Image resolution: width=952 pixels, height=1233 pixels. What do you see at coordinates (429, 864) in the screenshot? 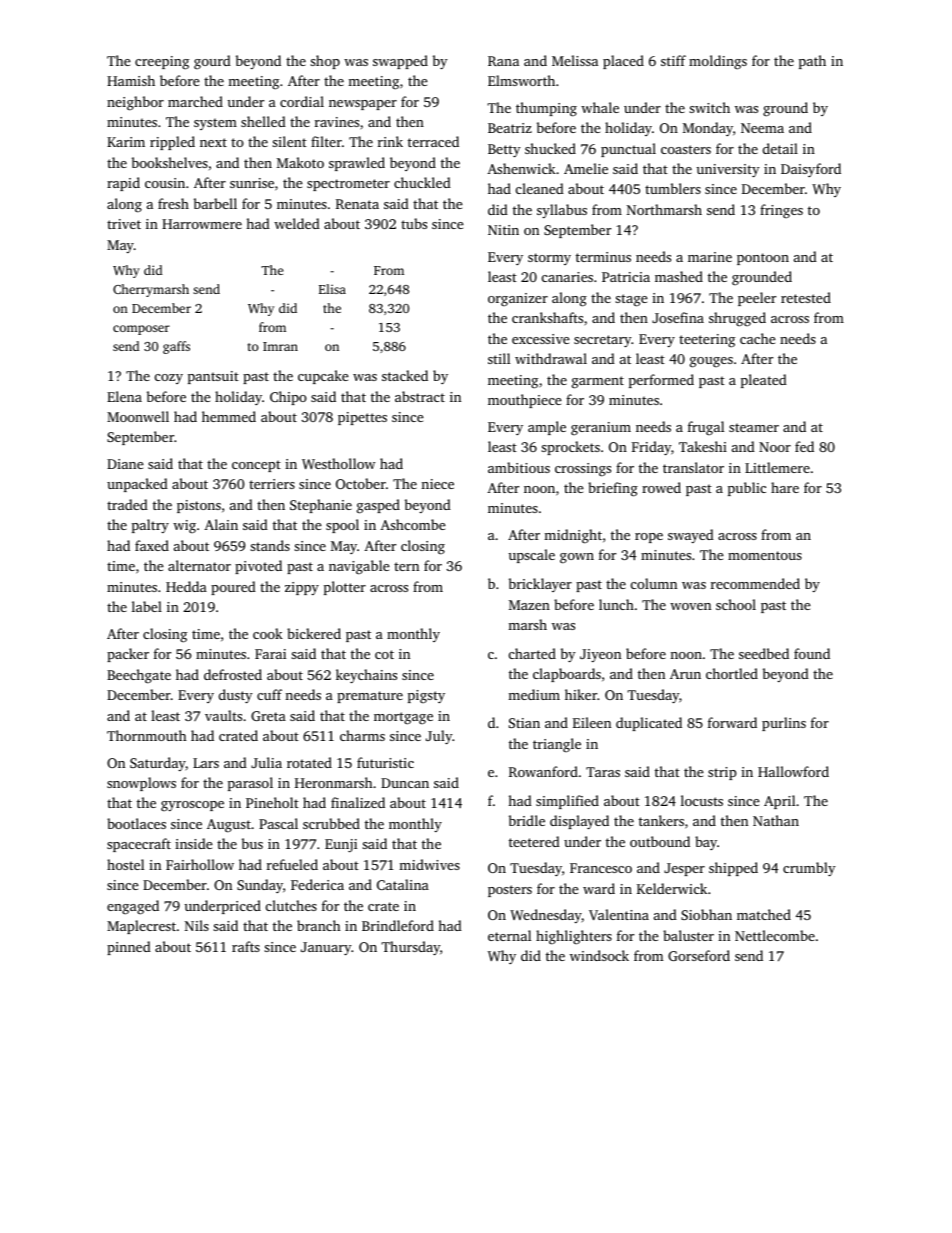
I see `midwives` at bounding box center [429, 864].
